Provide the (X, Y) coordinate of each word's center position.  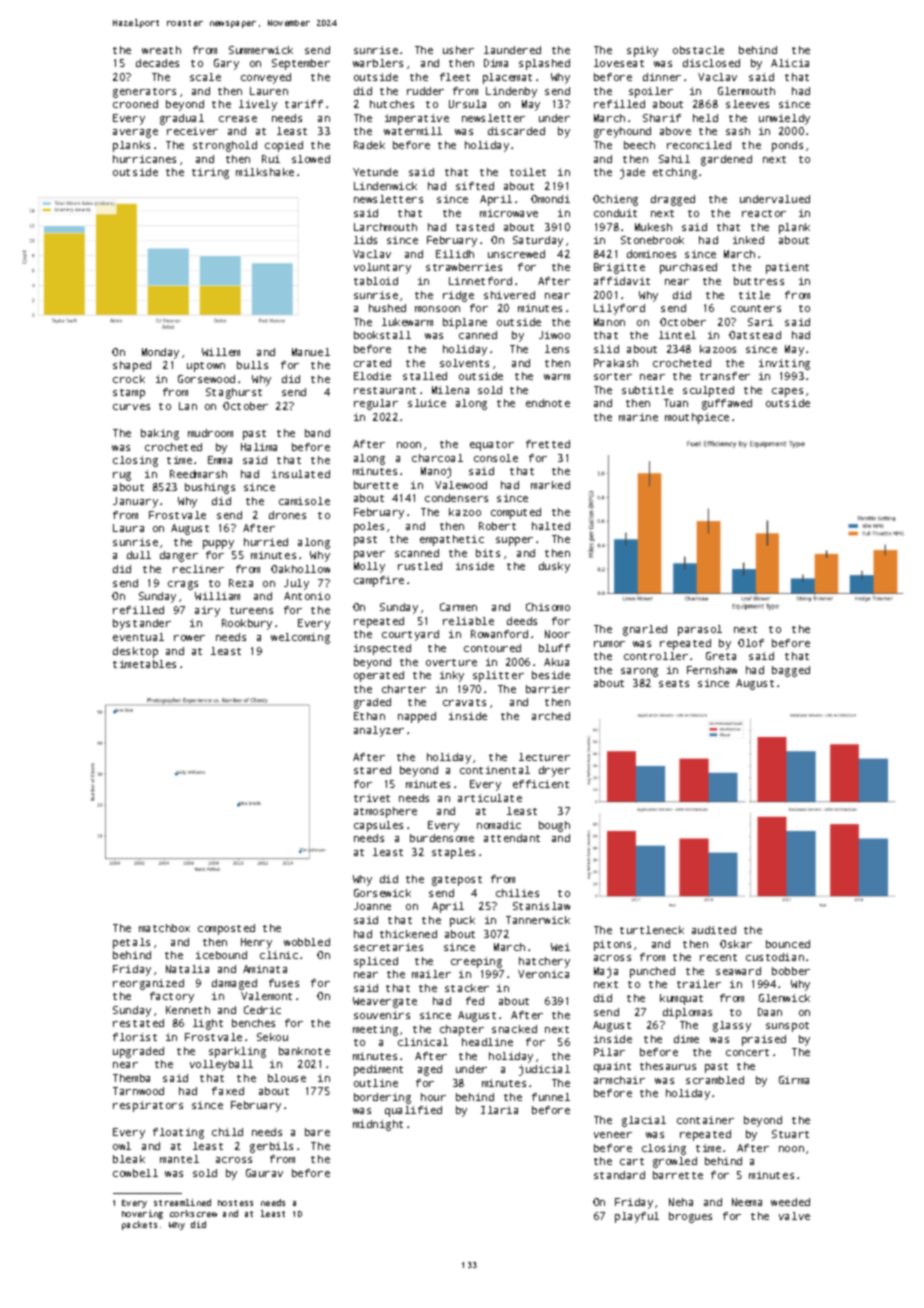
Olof (751, 643)
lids (365, 240)
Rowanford (499, 634)
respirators (148, 1106)
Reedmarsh (198, 474)
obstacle (698, 50)
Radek (369, 145)
